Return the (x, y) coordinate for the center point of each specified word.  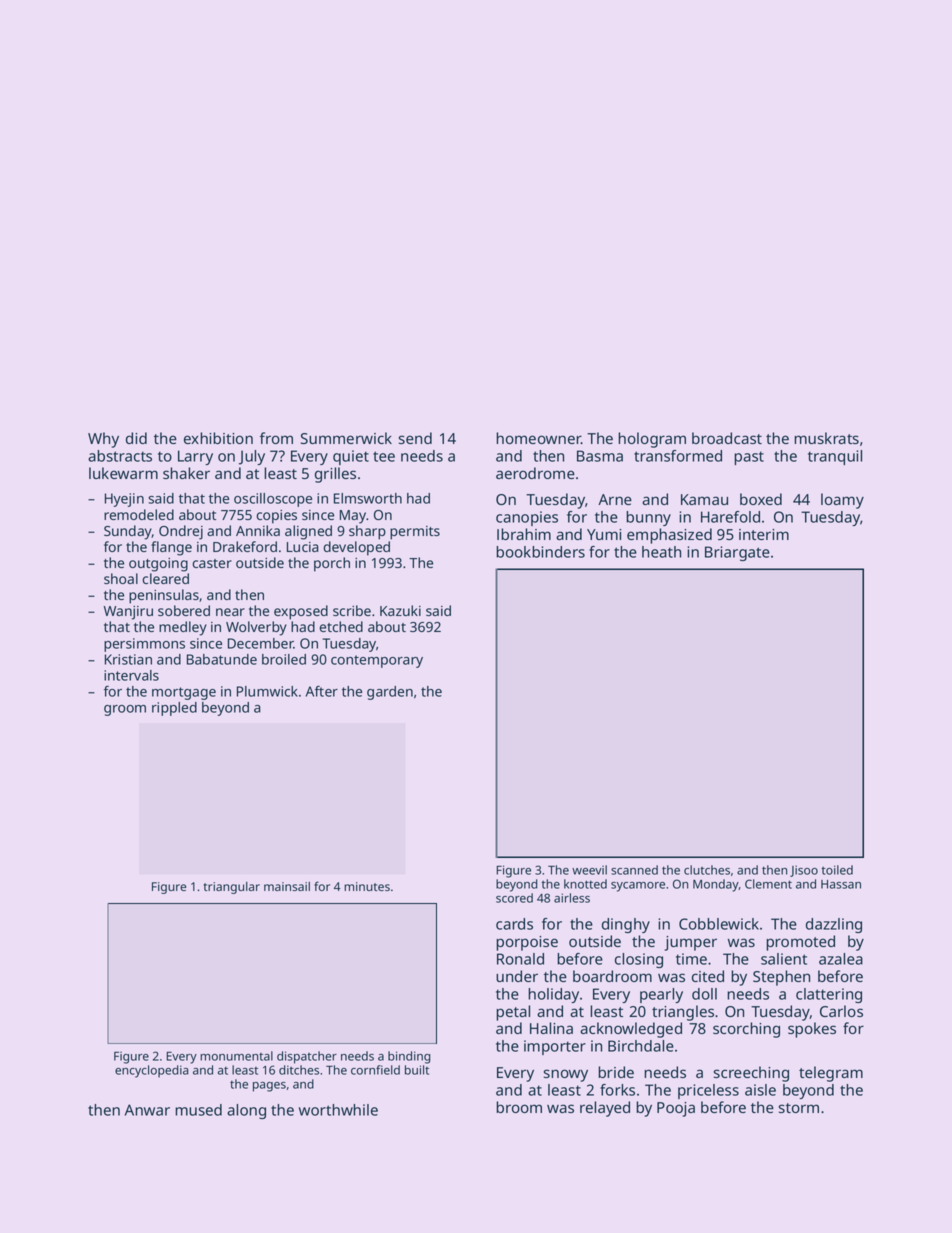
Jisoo (804, 871)
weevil (589, 870)
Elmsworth (368, 498)
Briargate (737, 553)
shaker (186, 473)
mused (198, 1110)
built (417, 1070)
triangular (232, 888)
